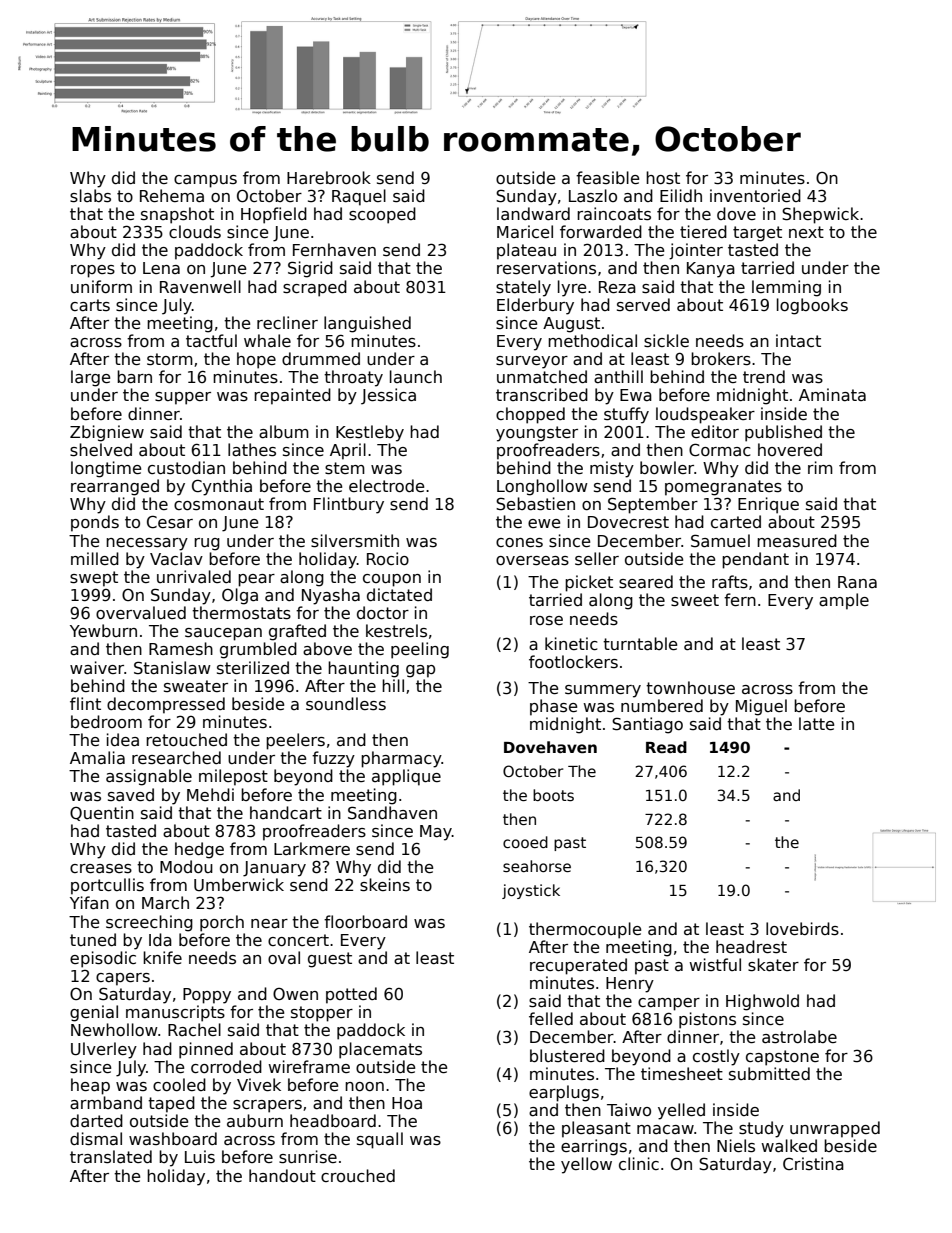 Image resolution: width=952 pixels, height=1233 pixels. I want to click on Samuel, so click(720, 541).
